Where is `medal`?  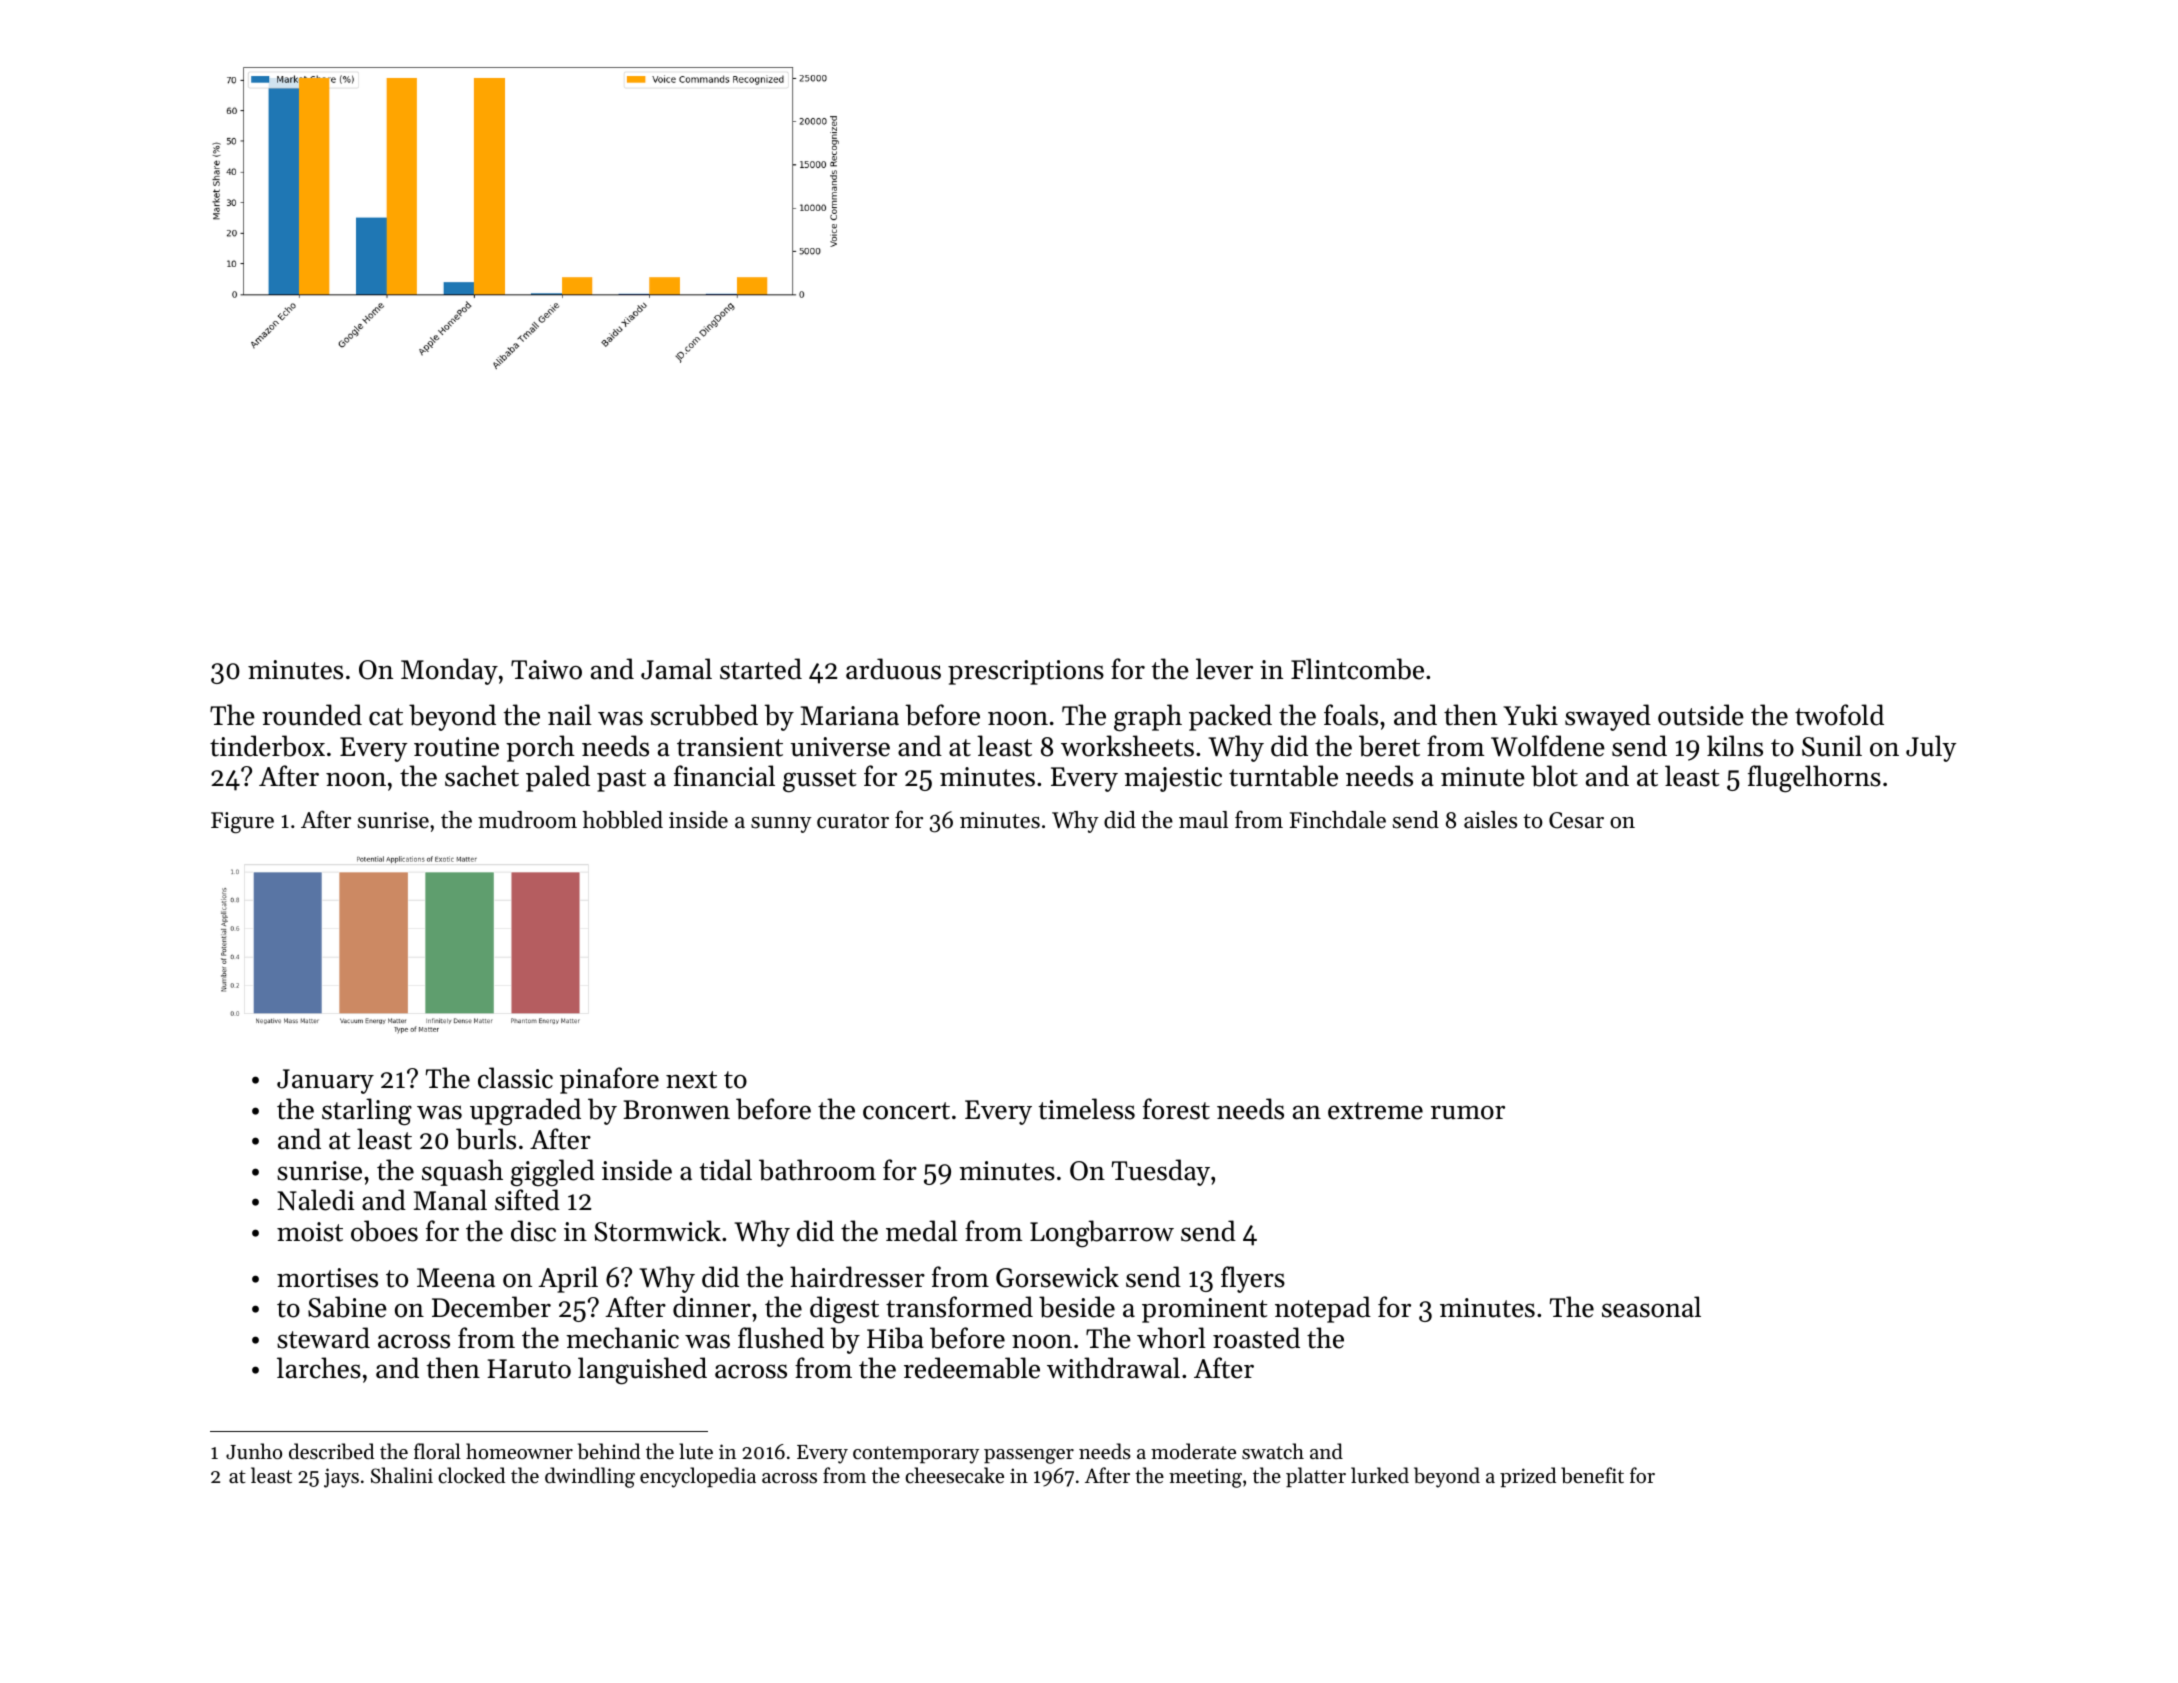 medal is located at coordinates (922, 1231).
